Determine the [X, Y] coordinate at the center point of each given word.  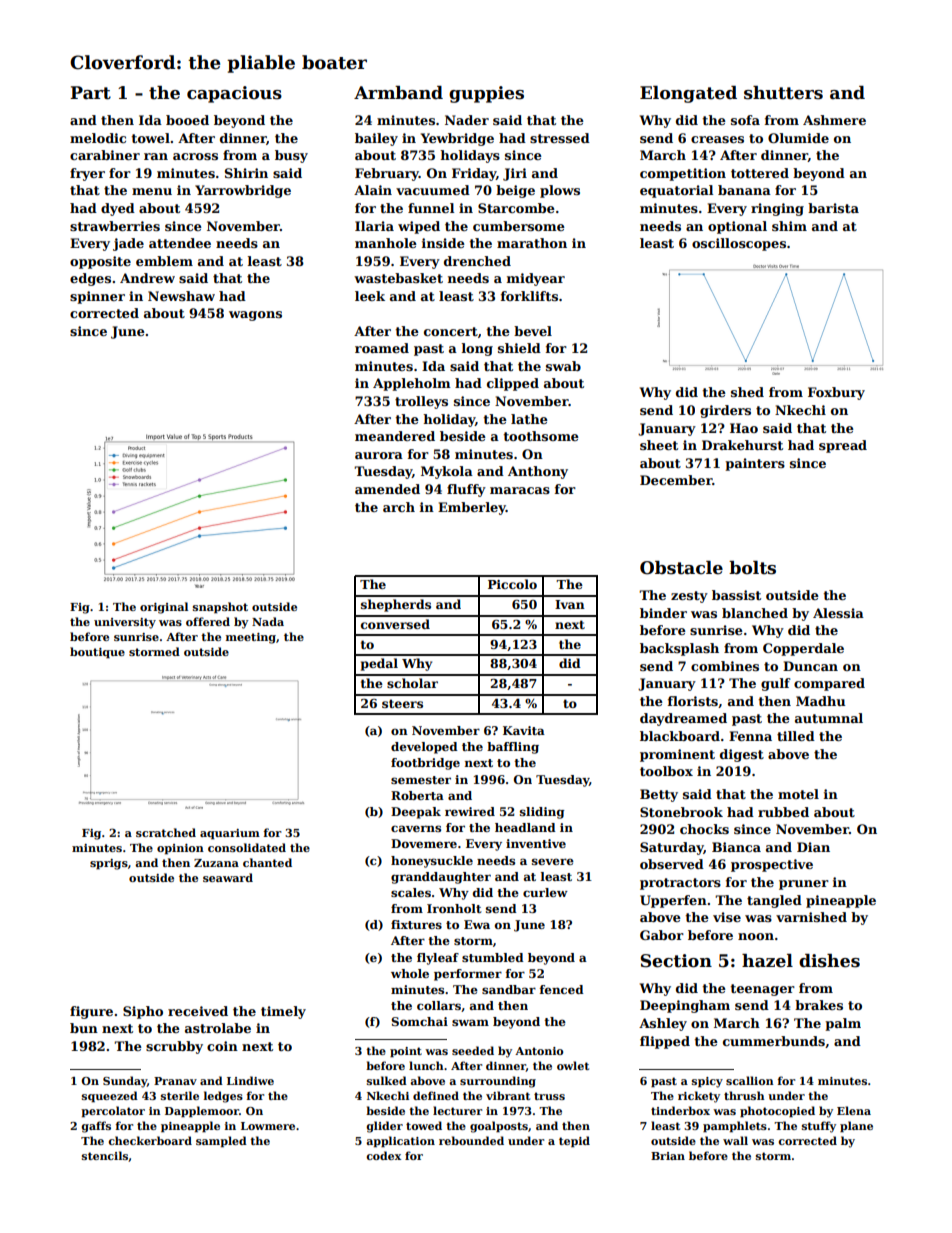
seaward [228, 877]
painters [755, 464]
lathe [529, 419]
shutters [783, 93]
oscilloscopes [739, 244]
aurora [379, 455]
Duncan [810, 666]
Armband [398, 93]
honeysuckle [432, 862]
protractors [680, 884]
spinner [97, 297]
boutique [97, 653]
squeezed [110, 1097]
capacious [234, 94]
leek [370, 296]
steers [402, 703]
